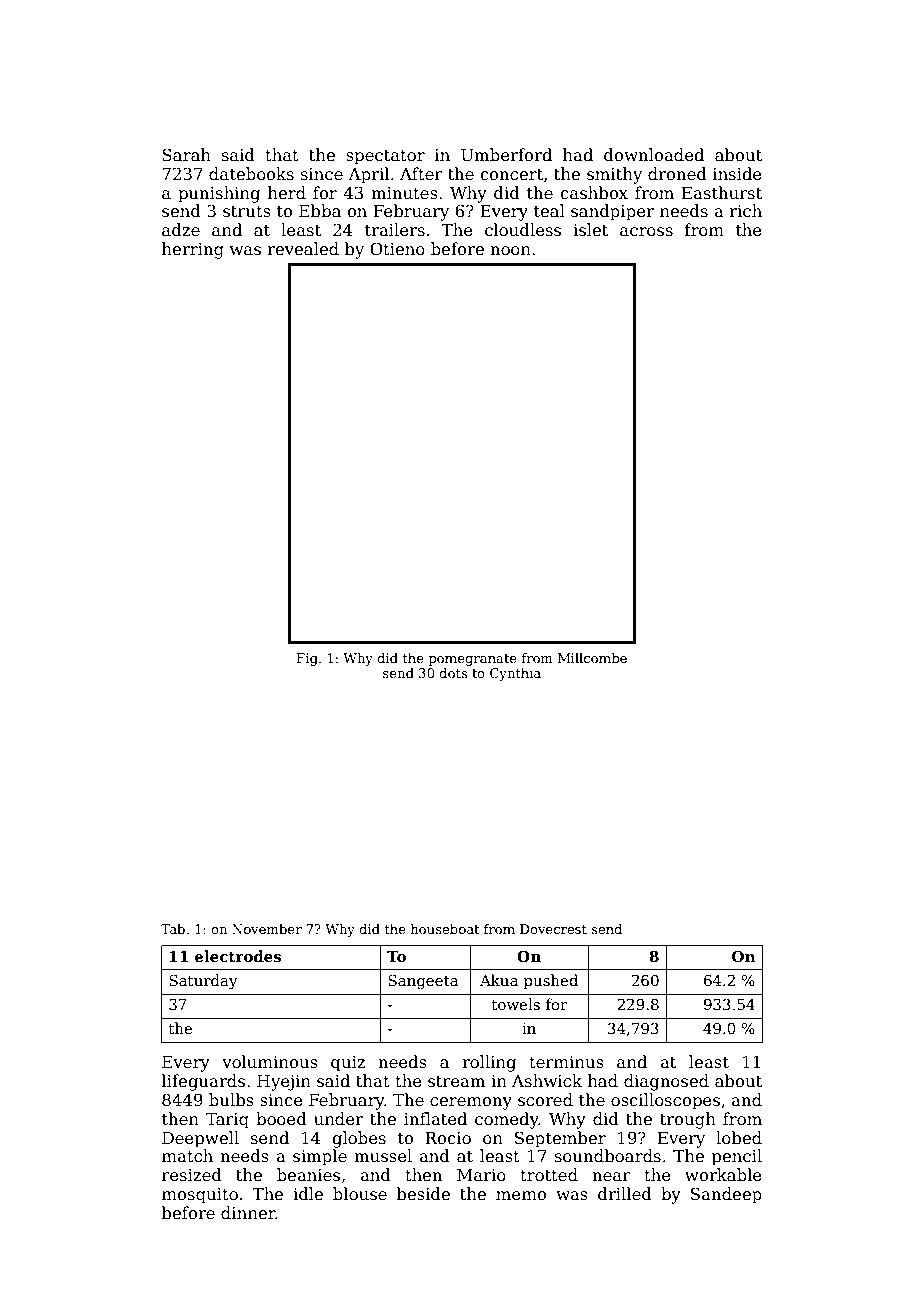 This screenshot has height=1311, width=924. Describe the element at coordinates (397, 249) in the screenshot. I see `Otieno` at that location.
